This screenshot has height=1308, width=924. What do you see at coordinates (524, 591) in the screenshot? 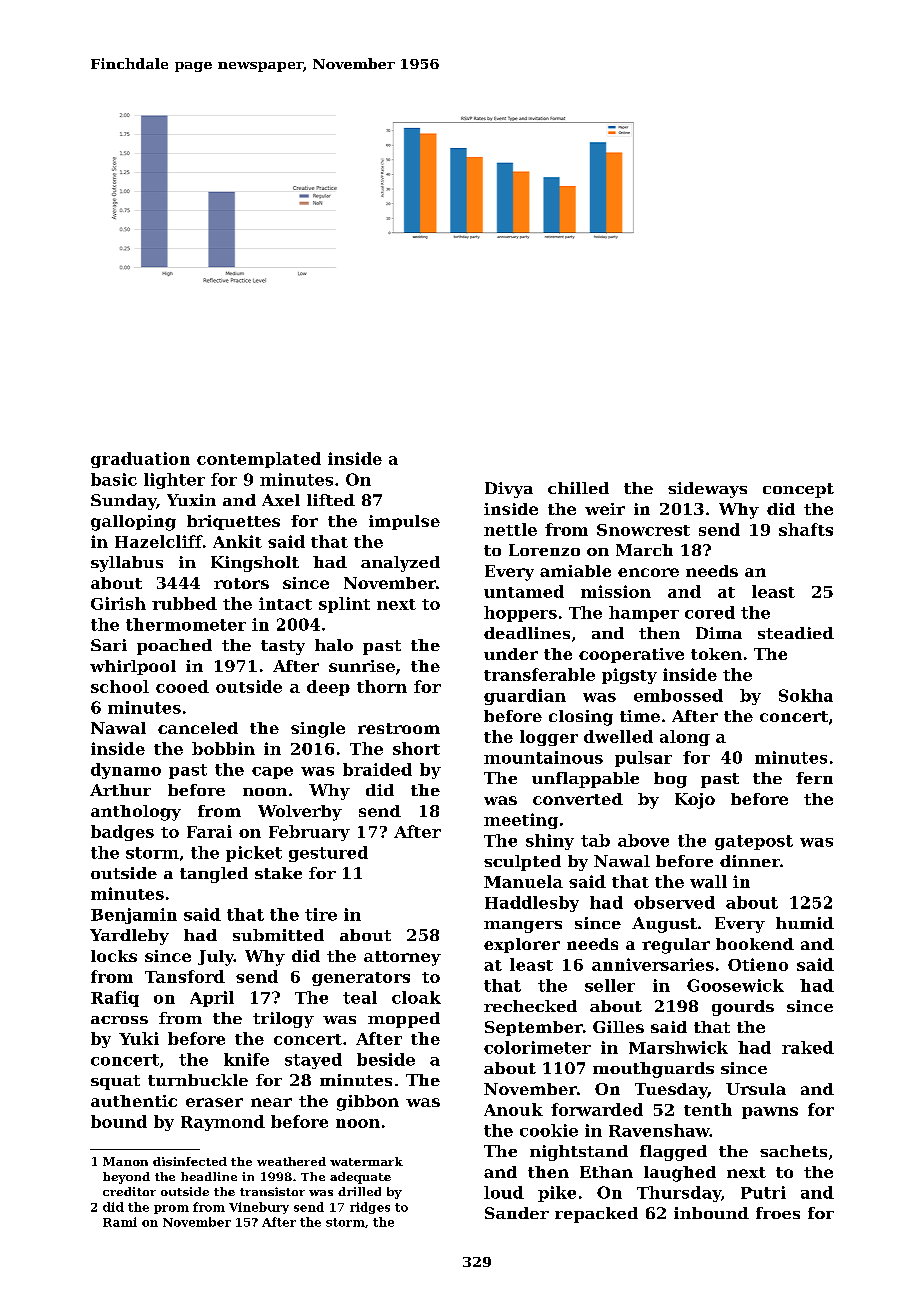
I see `untamed` at bounding box center [524, 591].
